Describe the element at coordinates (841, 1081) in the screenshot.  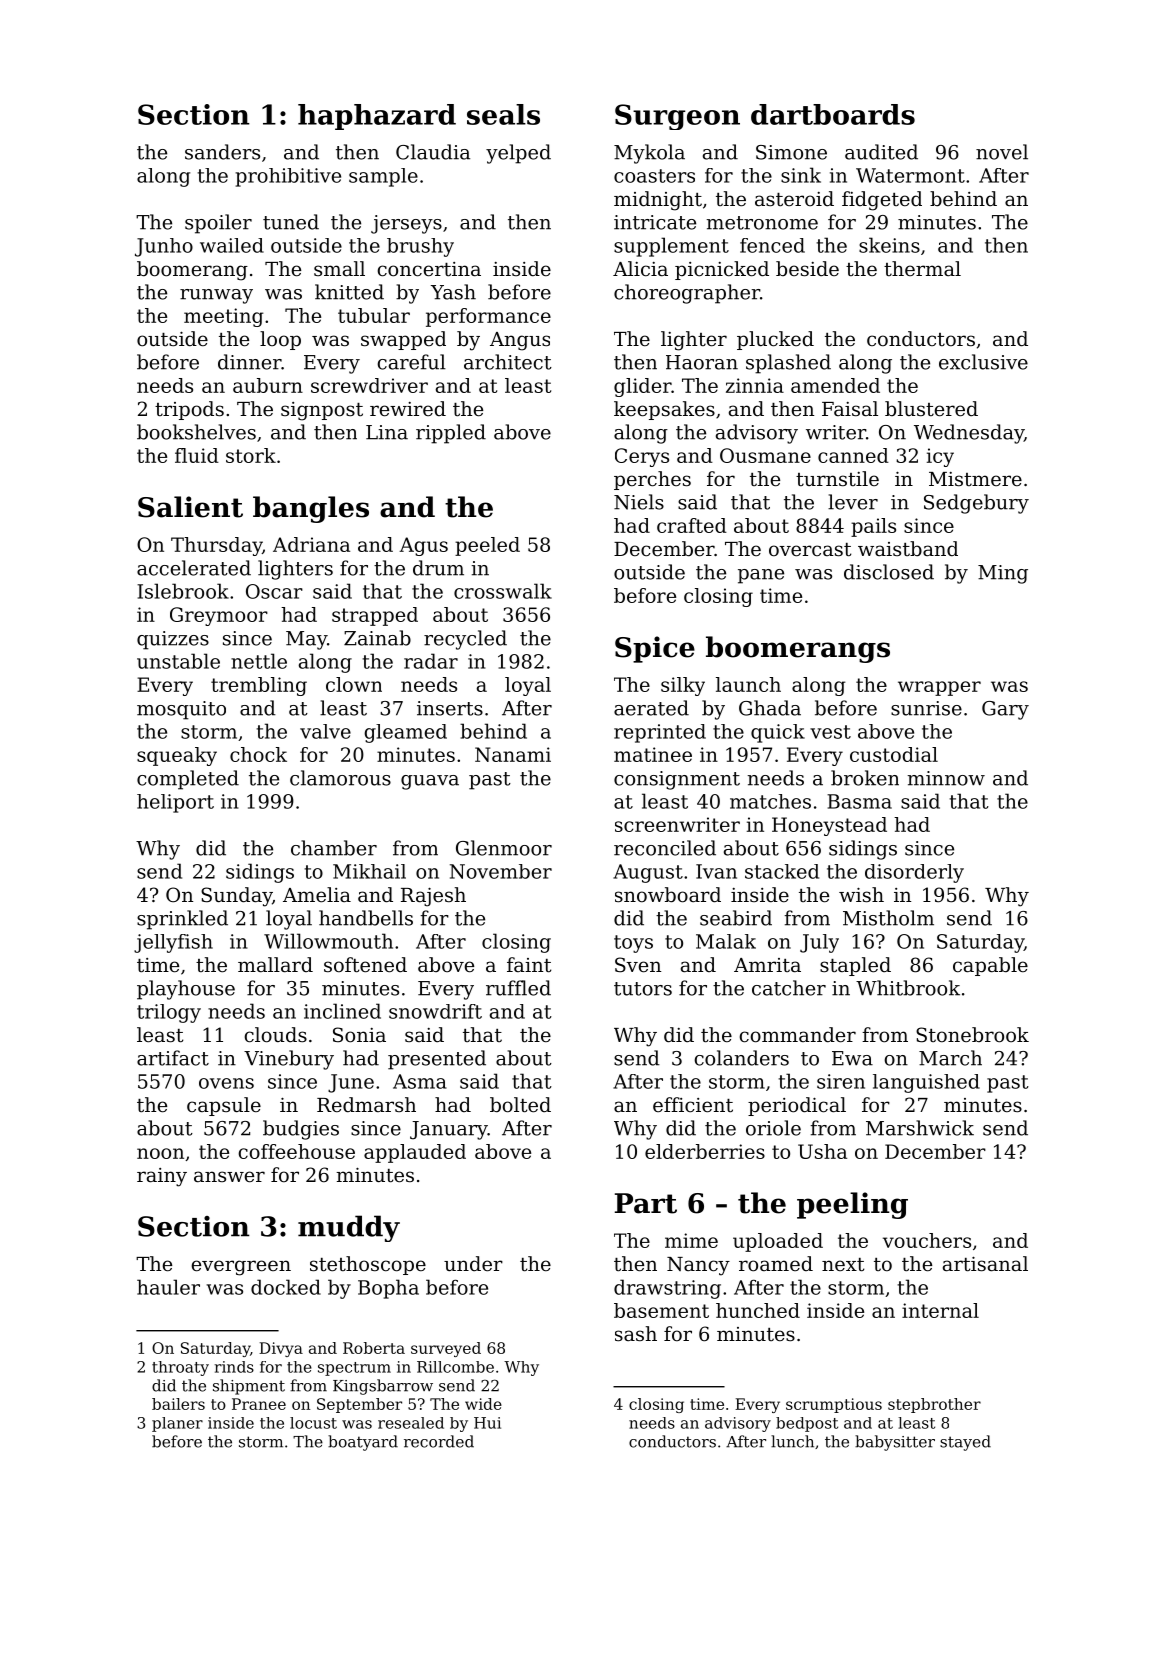
I see `siren` at that location.
